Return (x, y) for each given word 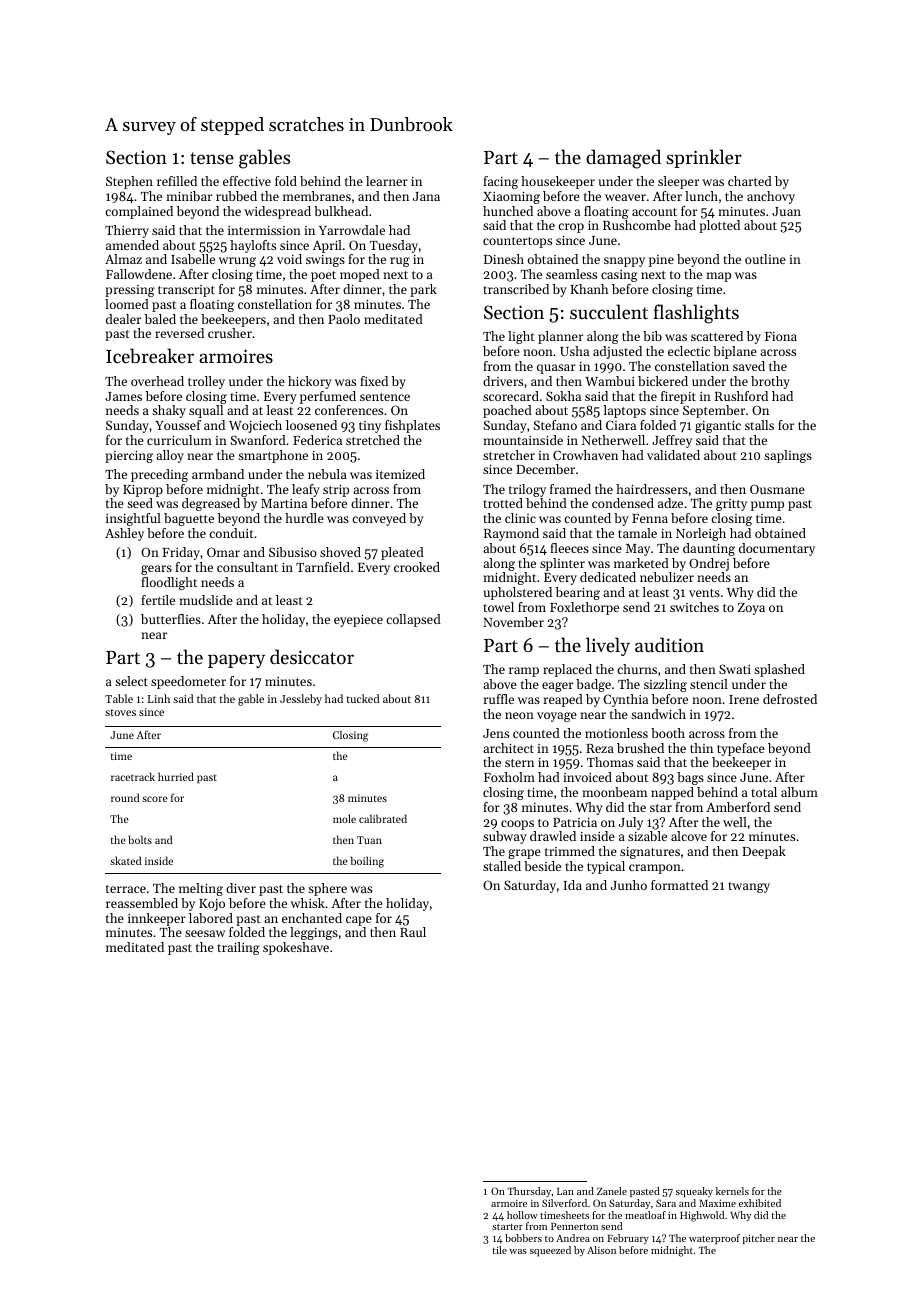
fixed (374, 381)
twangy (749, 887)
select (131, 681)
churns (637, 669)
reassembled (142, 903)
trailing (238, 948)
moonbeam (614, 792)
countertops (517, 242)
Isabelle (193, 259)
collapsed (413, 620)
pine (661, 261)
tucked (362, 698)
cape (359, 921)
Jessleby (301, 700)
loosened (311, 425)
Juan (786, 211)
